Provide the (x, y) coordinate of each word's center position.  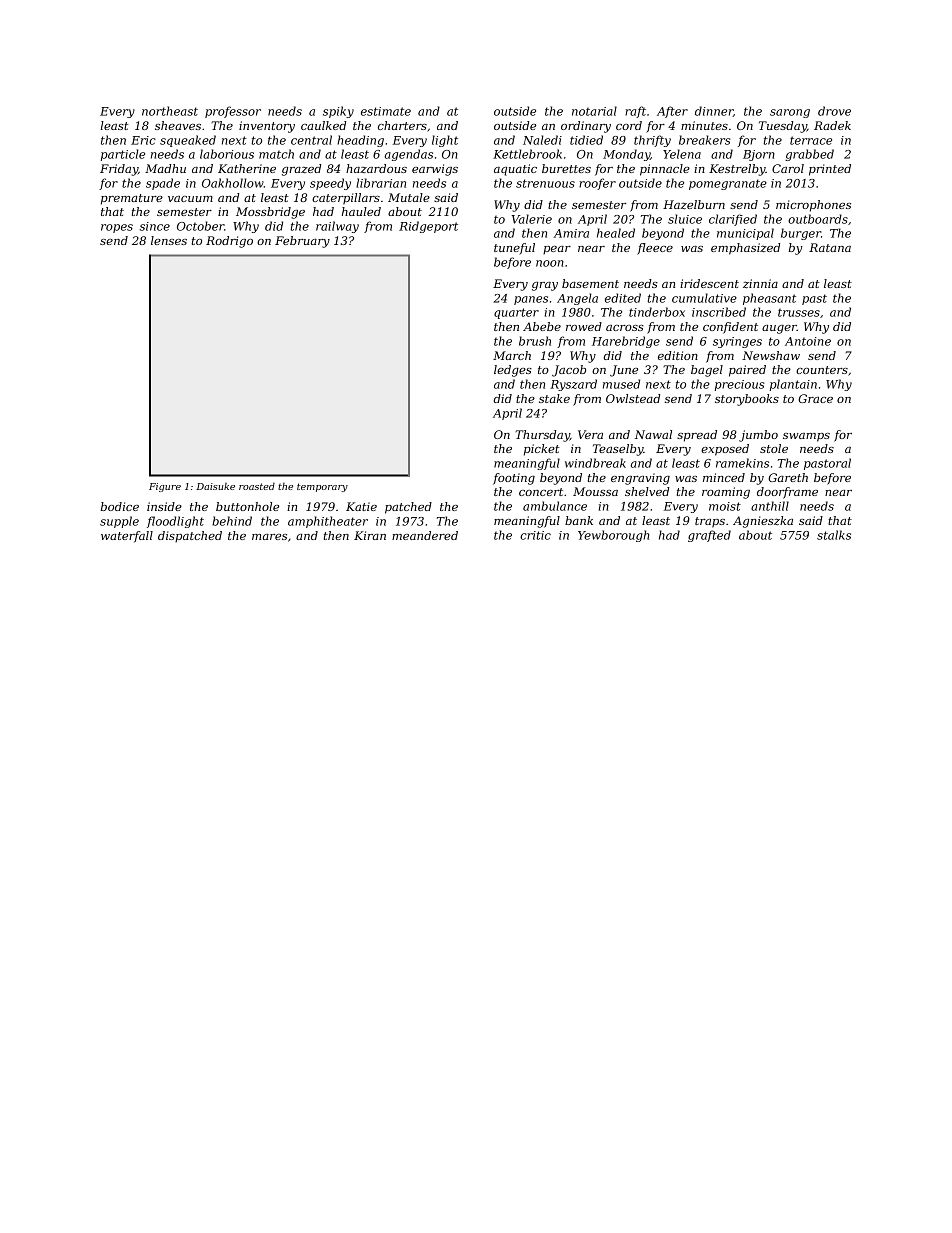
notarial (594, 111)
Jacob (569, 371)
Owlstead (633, 398)
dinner (714, 111)
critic (535, 535)
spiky (338, 112)
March (512, 355)
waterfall (127, 537)
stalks (834, 535)
